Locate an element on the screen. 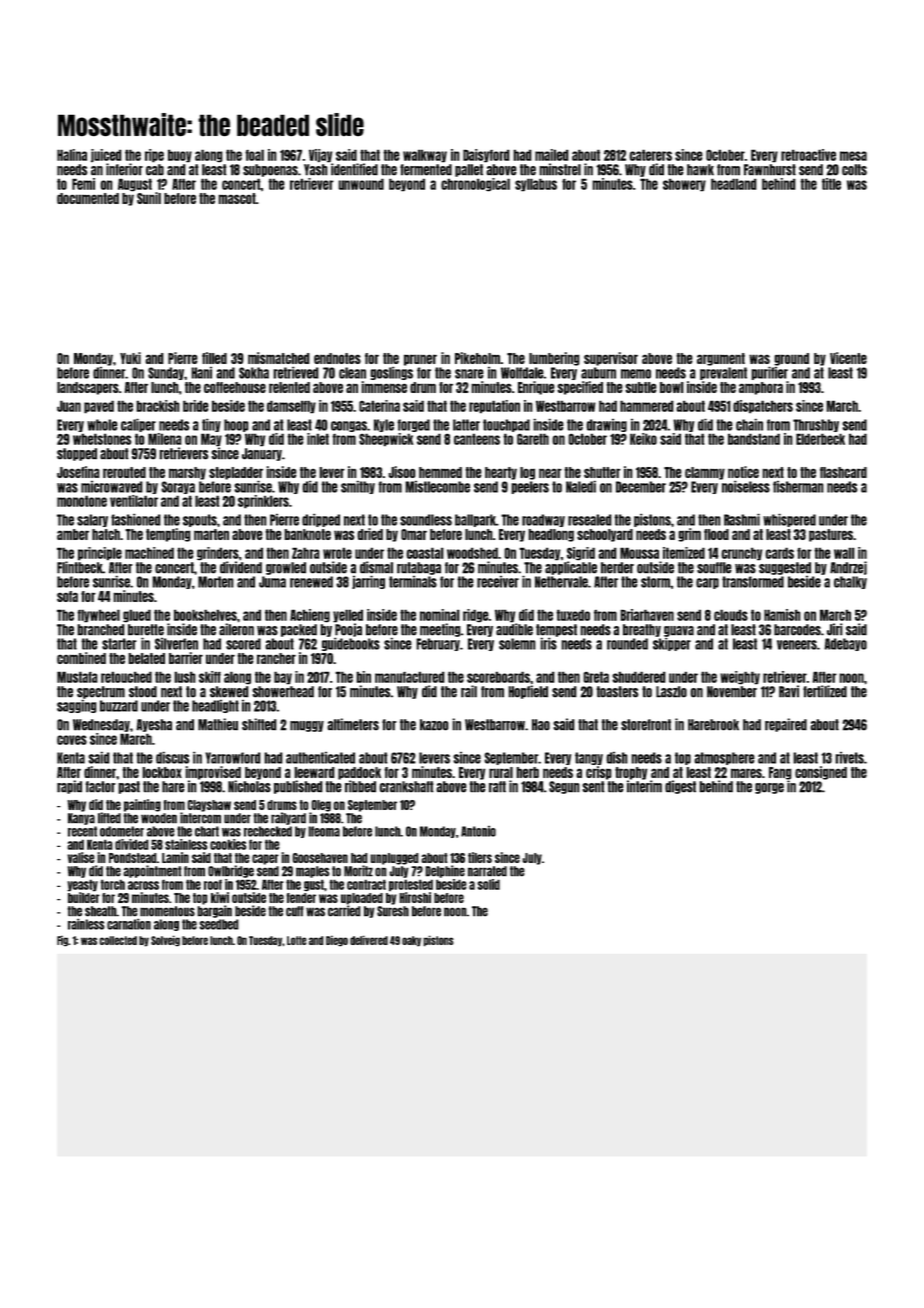 The width and height of the screenshot is (924, 1308). rechecked is located at coordinates (268, 831).
